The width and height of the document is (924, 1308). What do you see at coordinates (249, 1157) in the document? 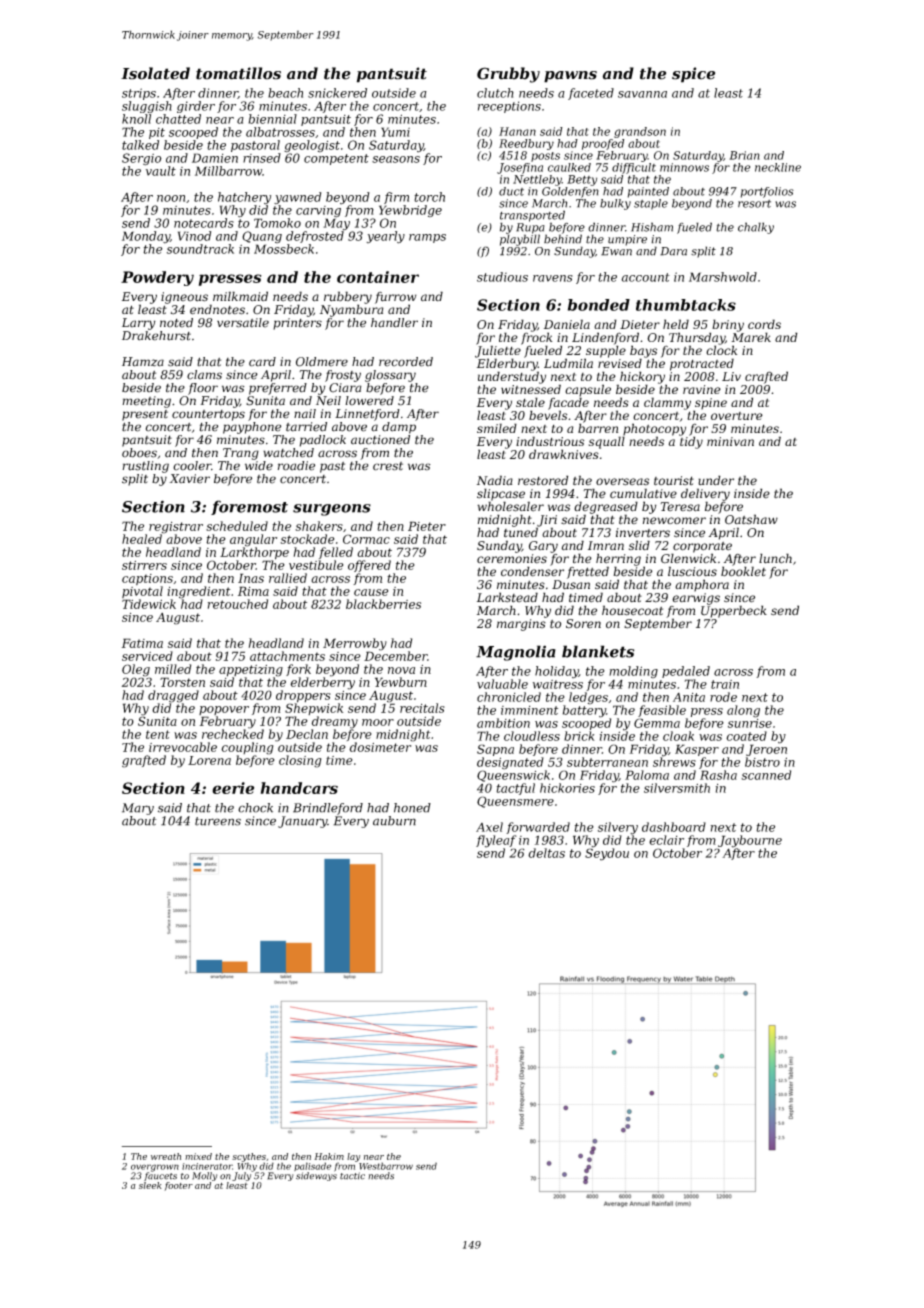
I see `scythes` at bounding box center [249, 1157].
